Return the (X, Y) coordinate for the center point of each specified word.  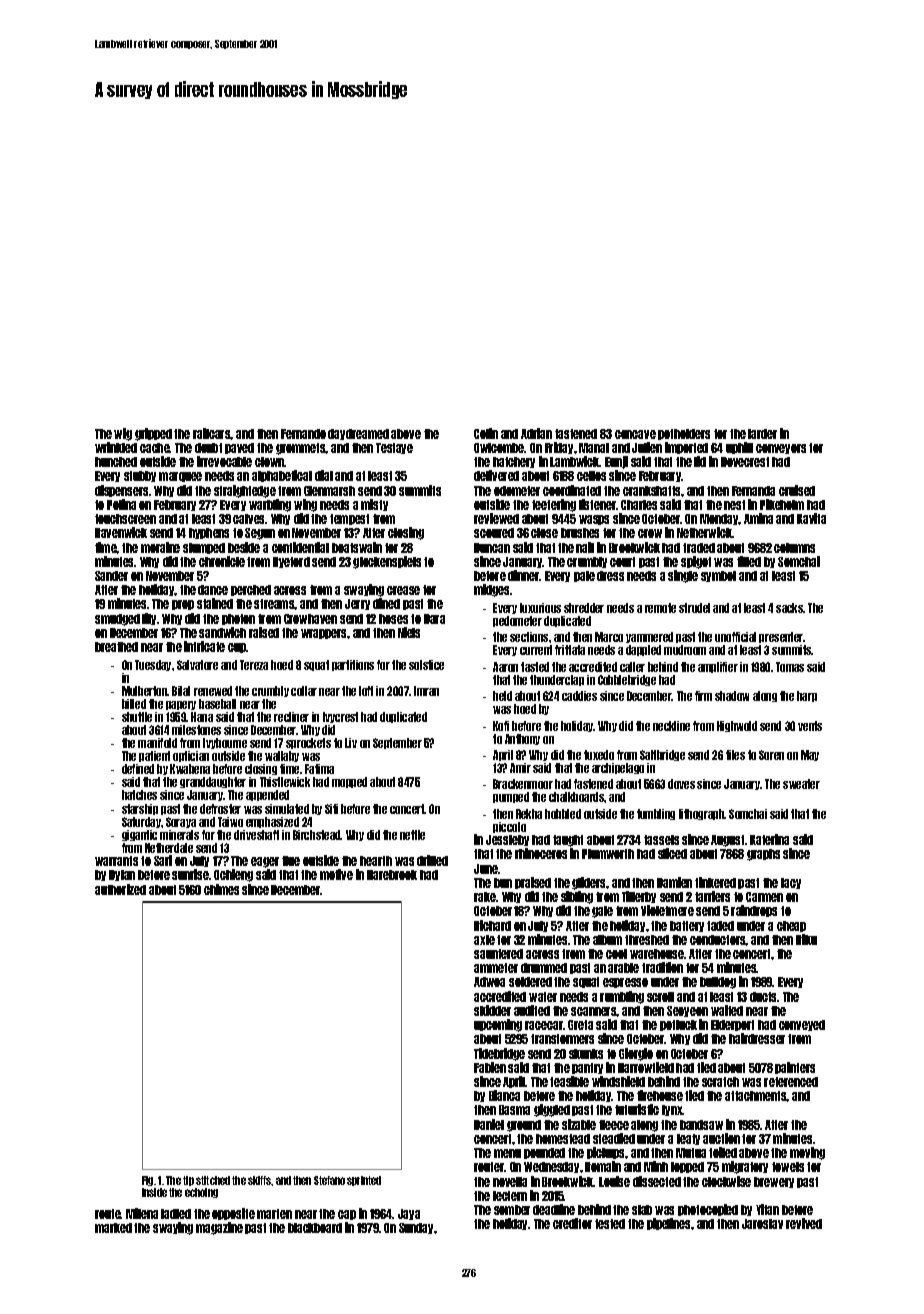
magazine (219, 1228)
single (683, 576)
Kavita (811, 518)
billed (134, 704)
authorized (120, 889)
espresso (625, 983)
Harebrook (392, 875)
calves (249, 519)
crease (403, 590)
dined (386, 603)
